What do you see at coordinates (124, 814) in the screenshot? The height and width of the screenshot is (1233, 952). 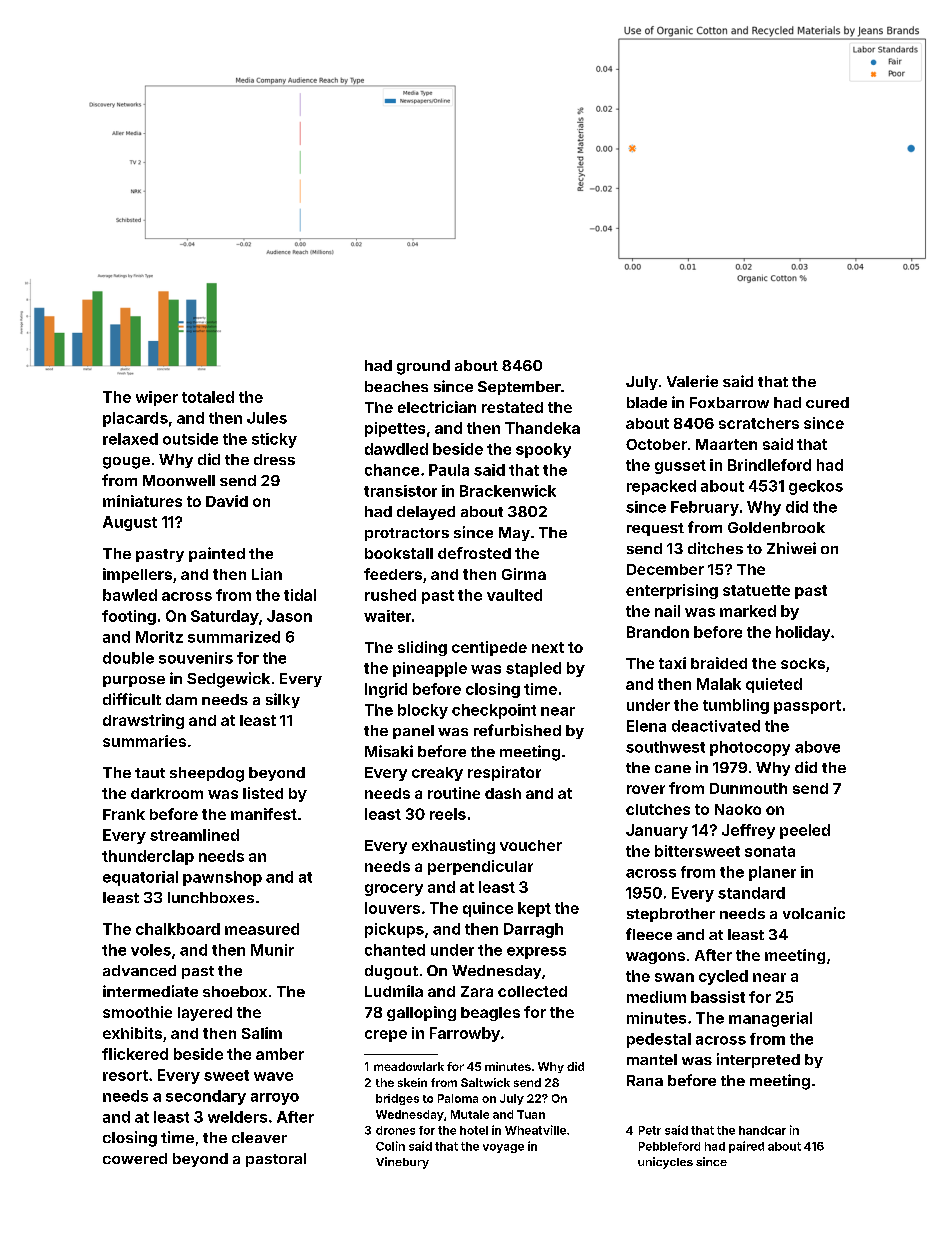 I see `Frank` at bounding box center [124, 814].
